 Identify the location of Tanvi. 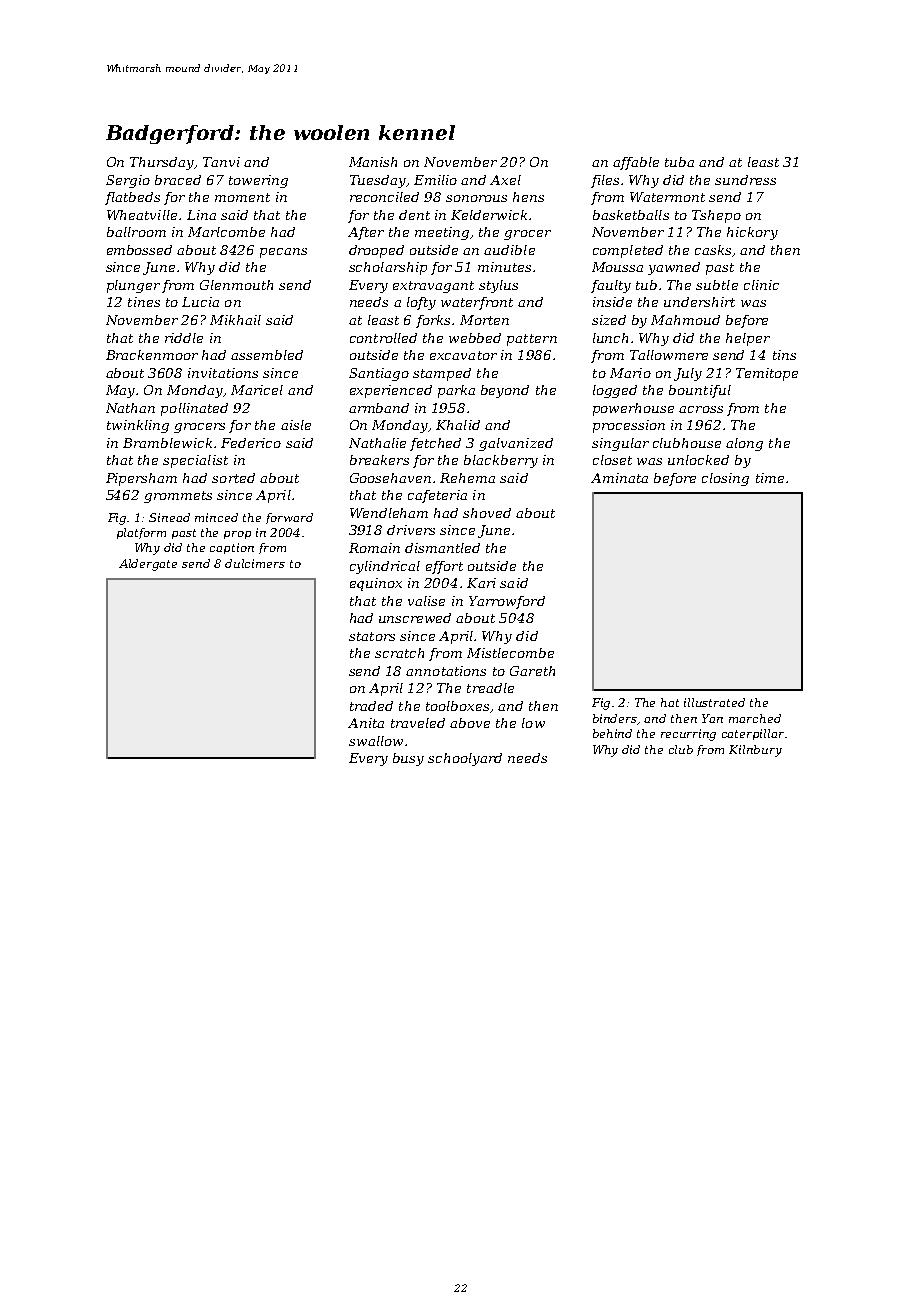
(221, 162).
